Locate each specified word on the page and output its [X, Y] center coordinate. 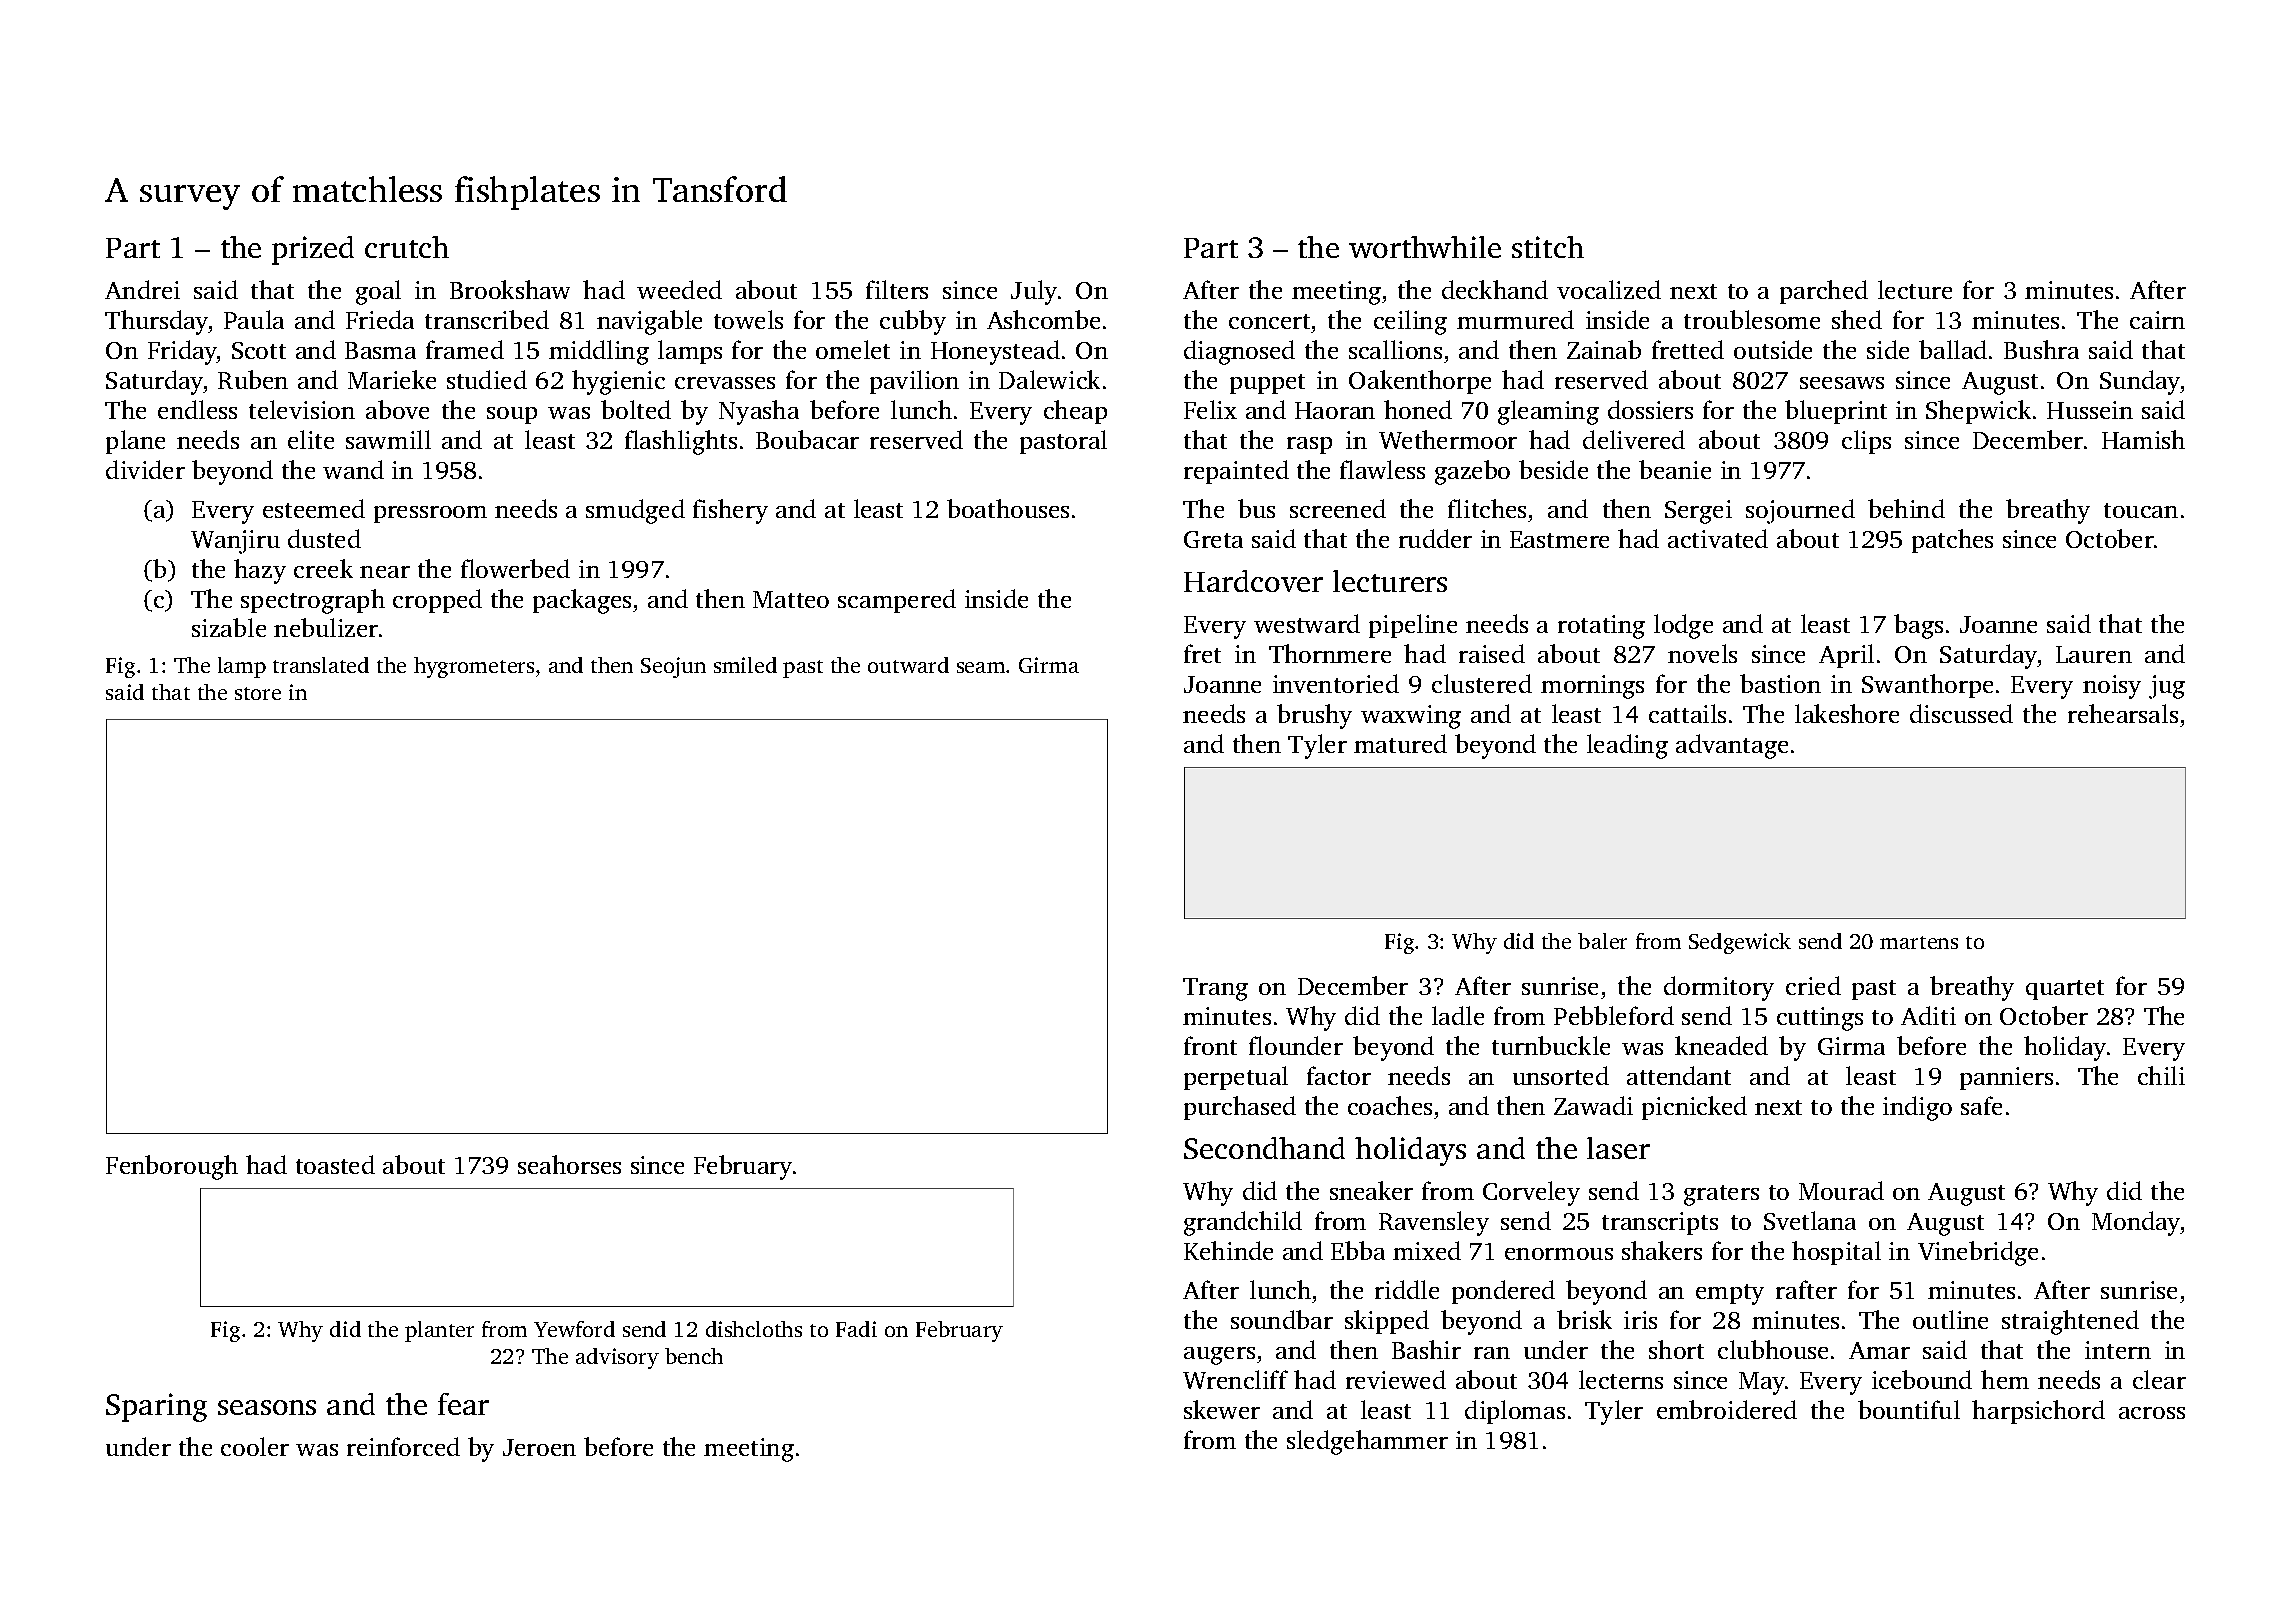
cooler [255, 1446]
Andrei [142, 289]
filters [897, 289]
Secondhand [1264, 1148]
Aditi [1928, 1015]
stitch [1548, 247]
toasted [335, 1164]
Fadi [856, 1329]
